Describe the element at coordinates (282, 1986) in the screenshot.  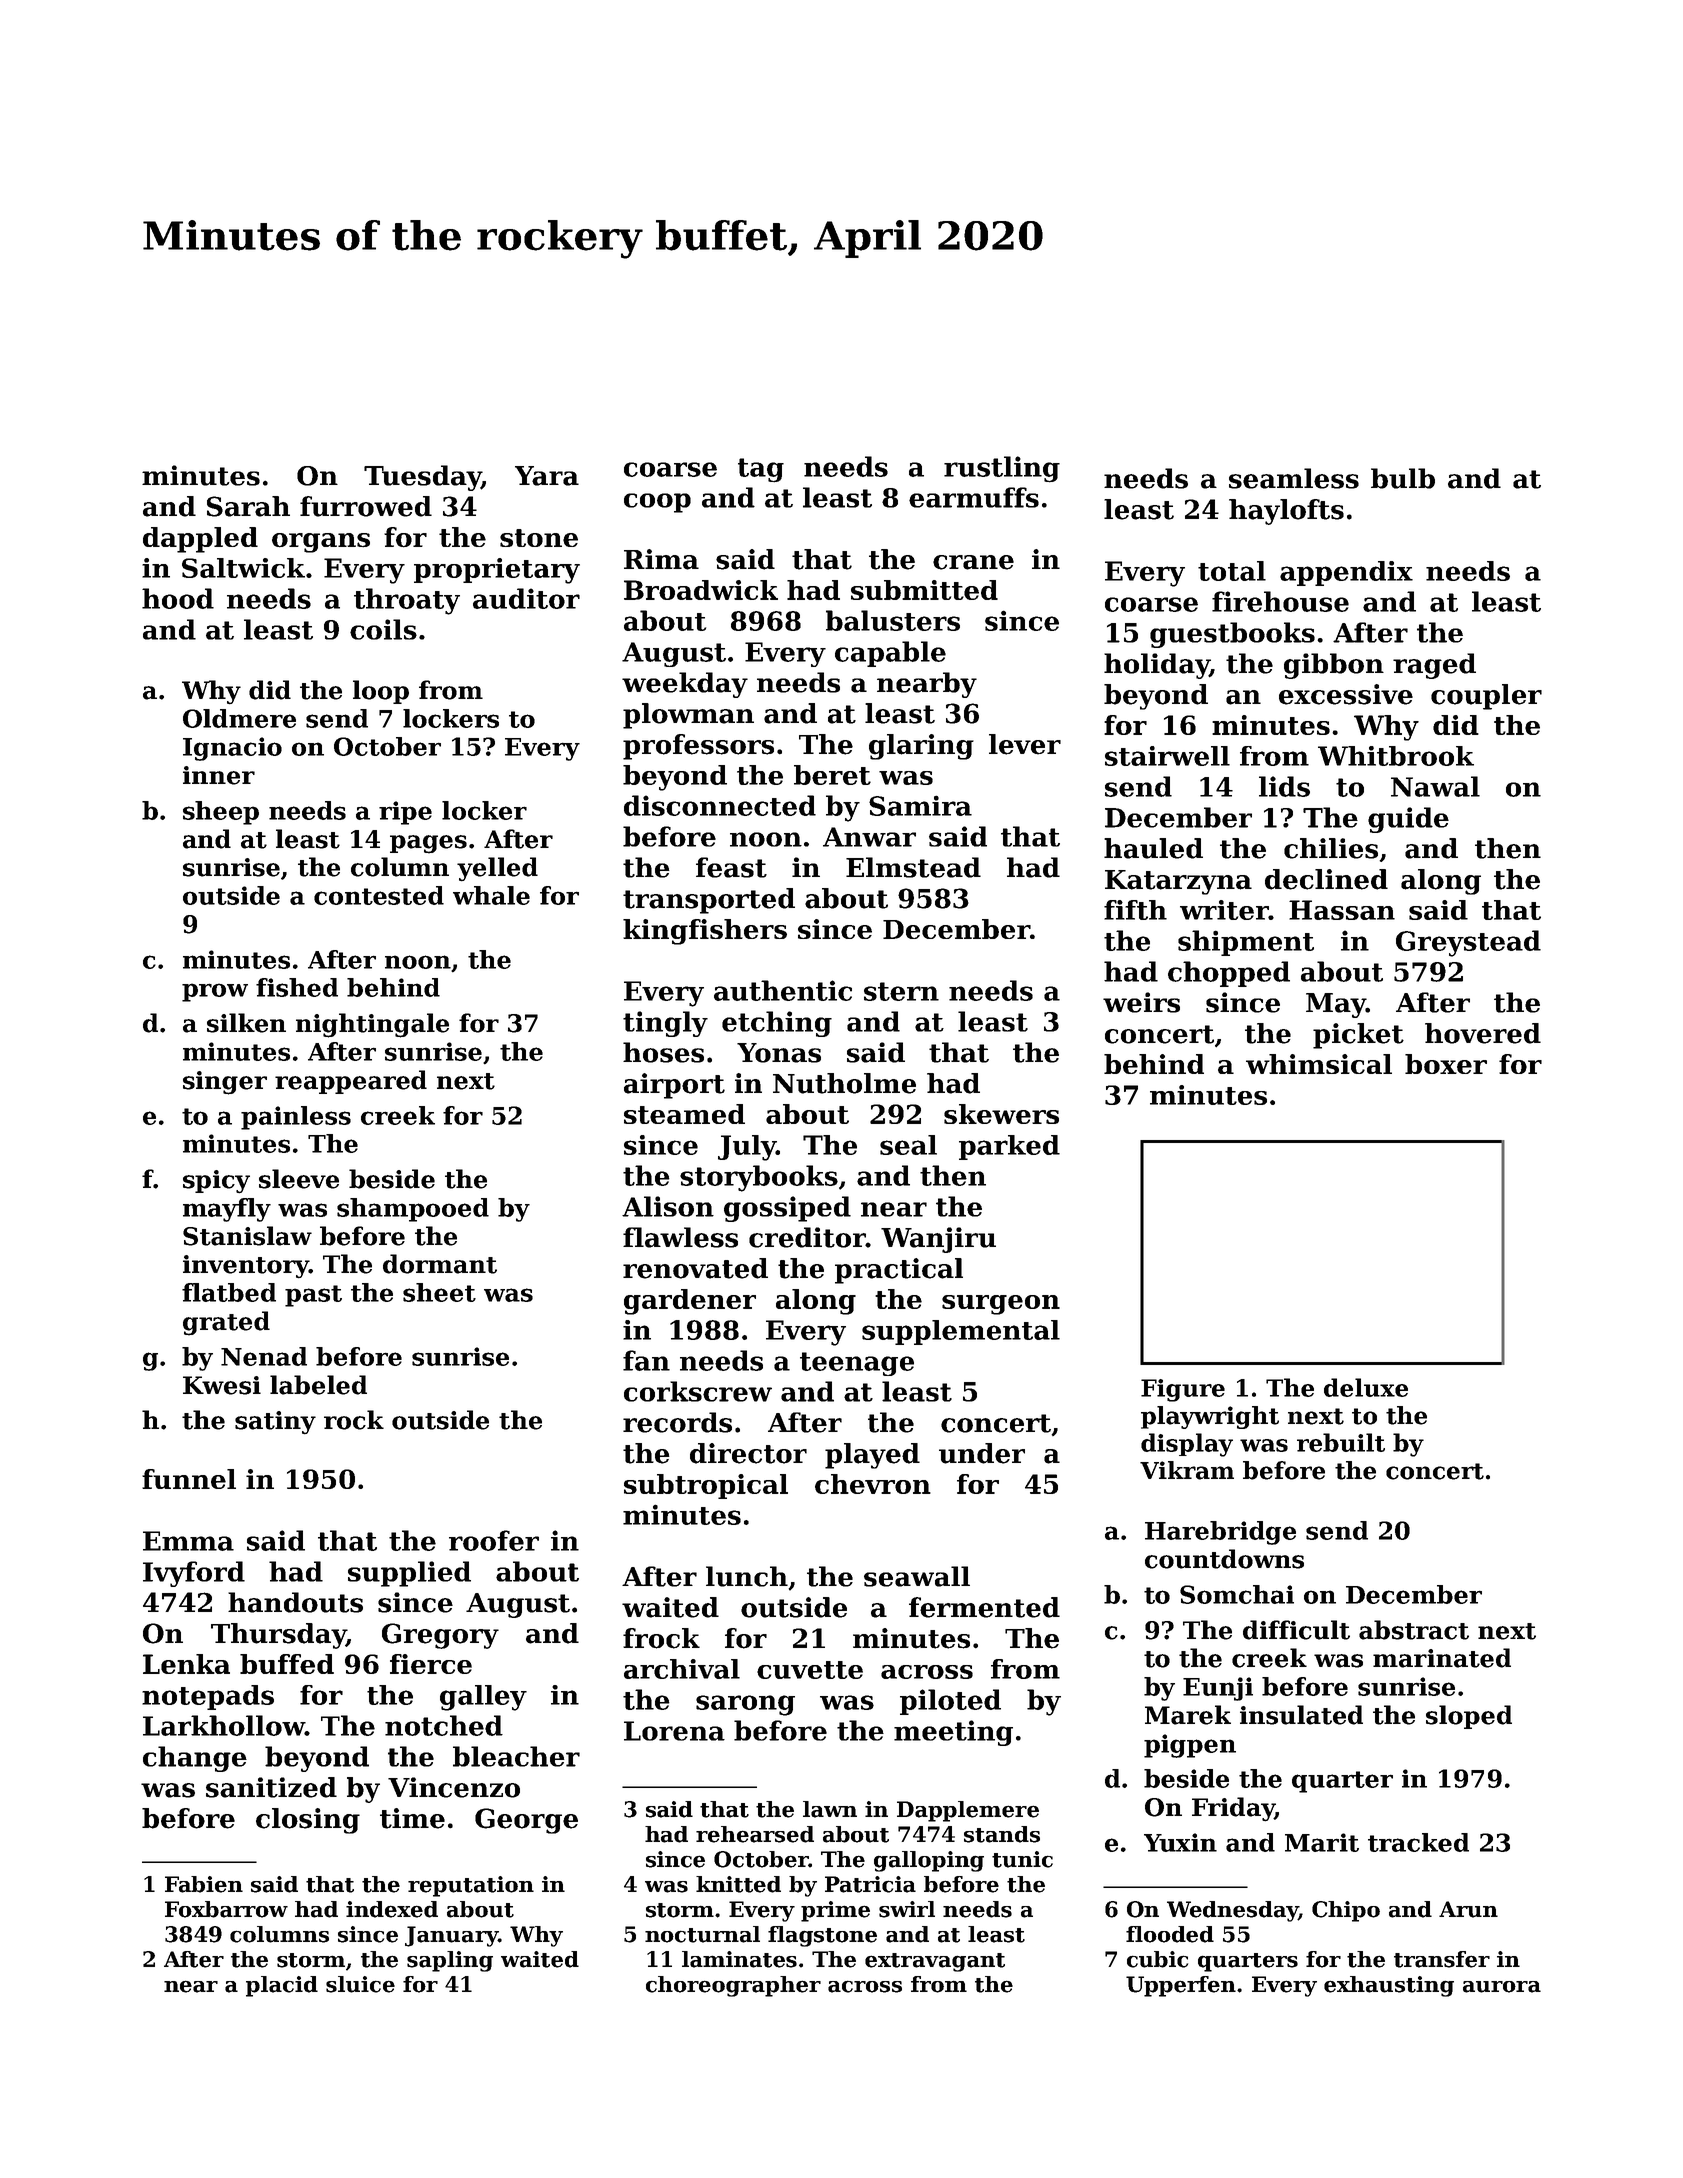
I see `placid` at that location.
